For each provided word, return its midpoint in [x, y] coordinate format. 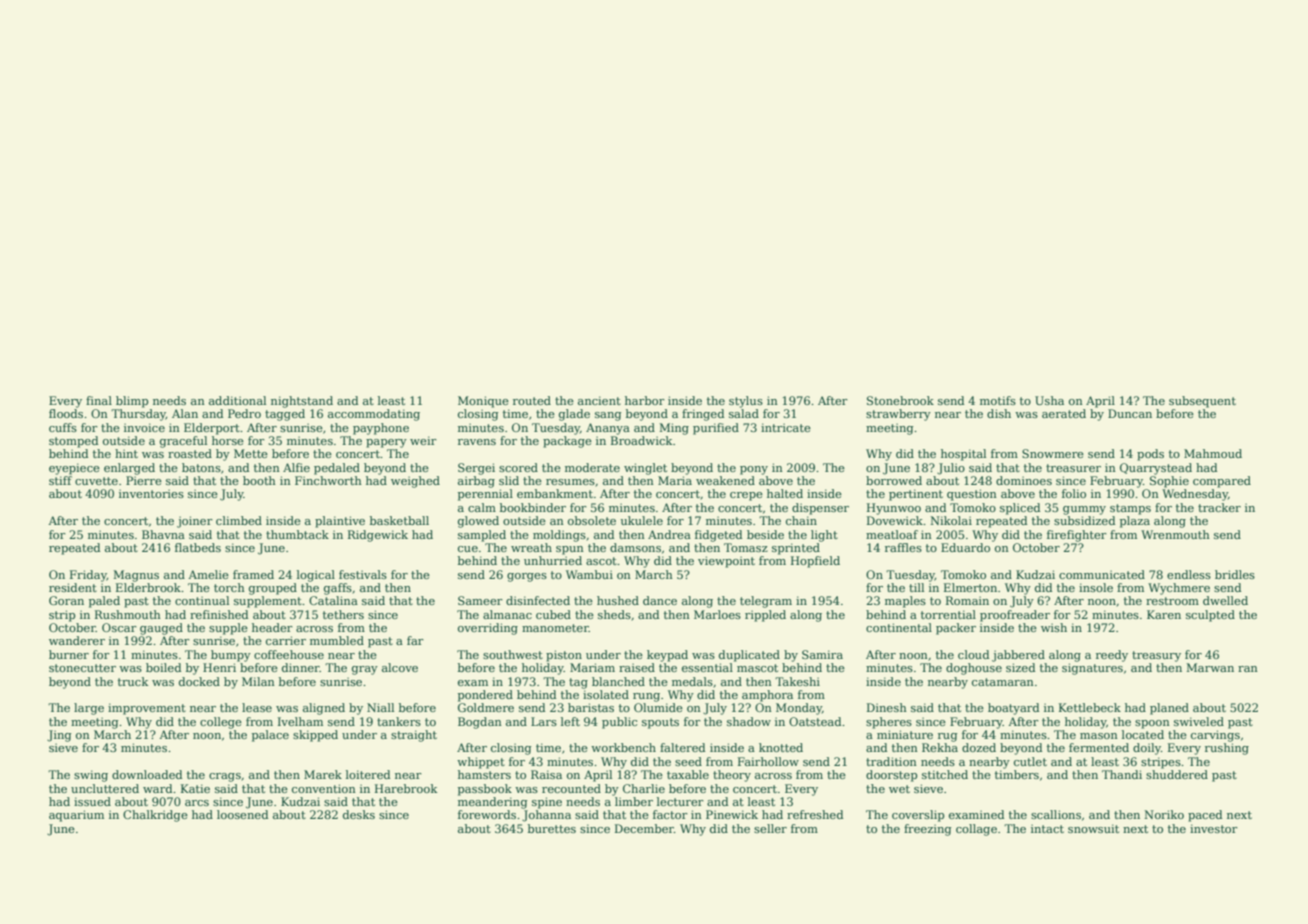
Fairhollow [768, 761]
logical [316, 576]
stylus [746, 402]
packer [956, 629]
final [99, 400]
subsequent [1202, 402]
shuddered [1177, 774]
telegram [766, 602]
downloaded [147, 774]
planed [1169, 709]
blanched [618, 681]
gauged [161, 629]
